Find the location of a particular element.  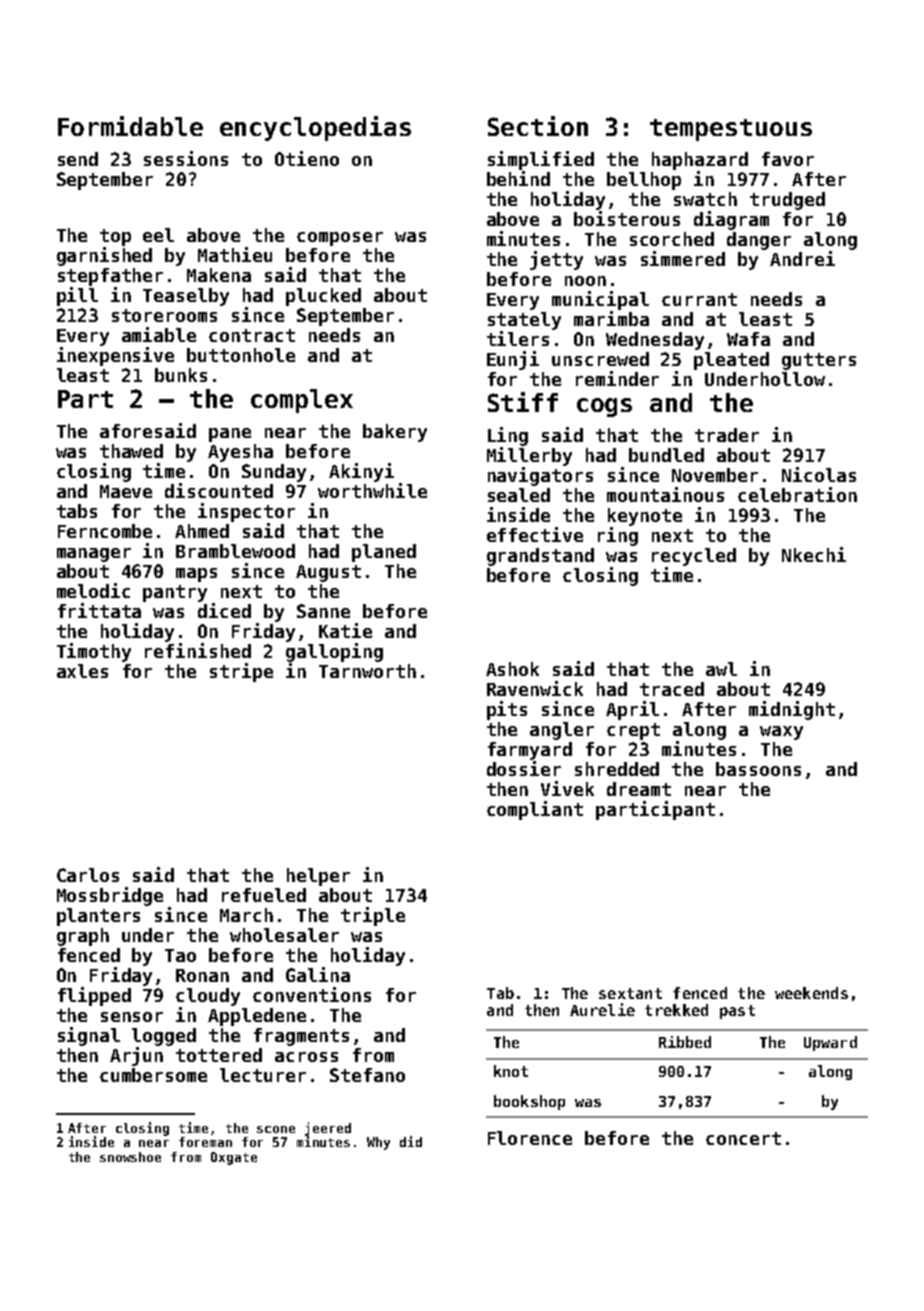

Ravenwick is located at coordinates (535, 688).
